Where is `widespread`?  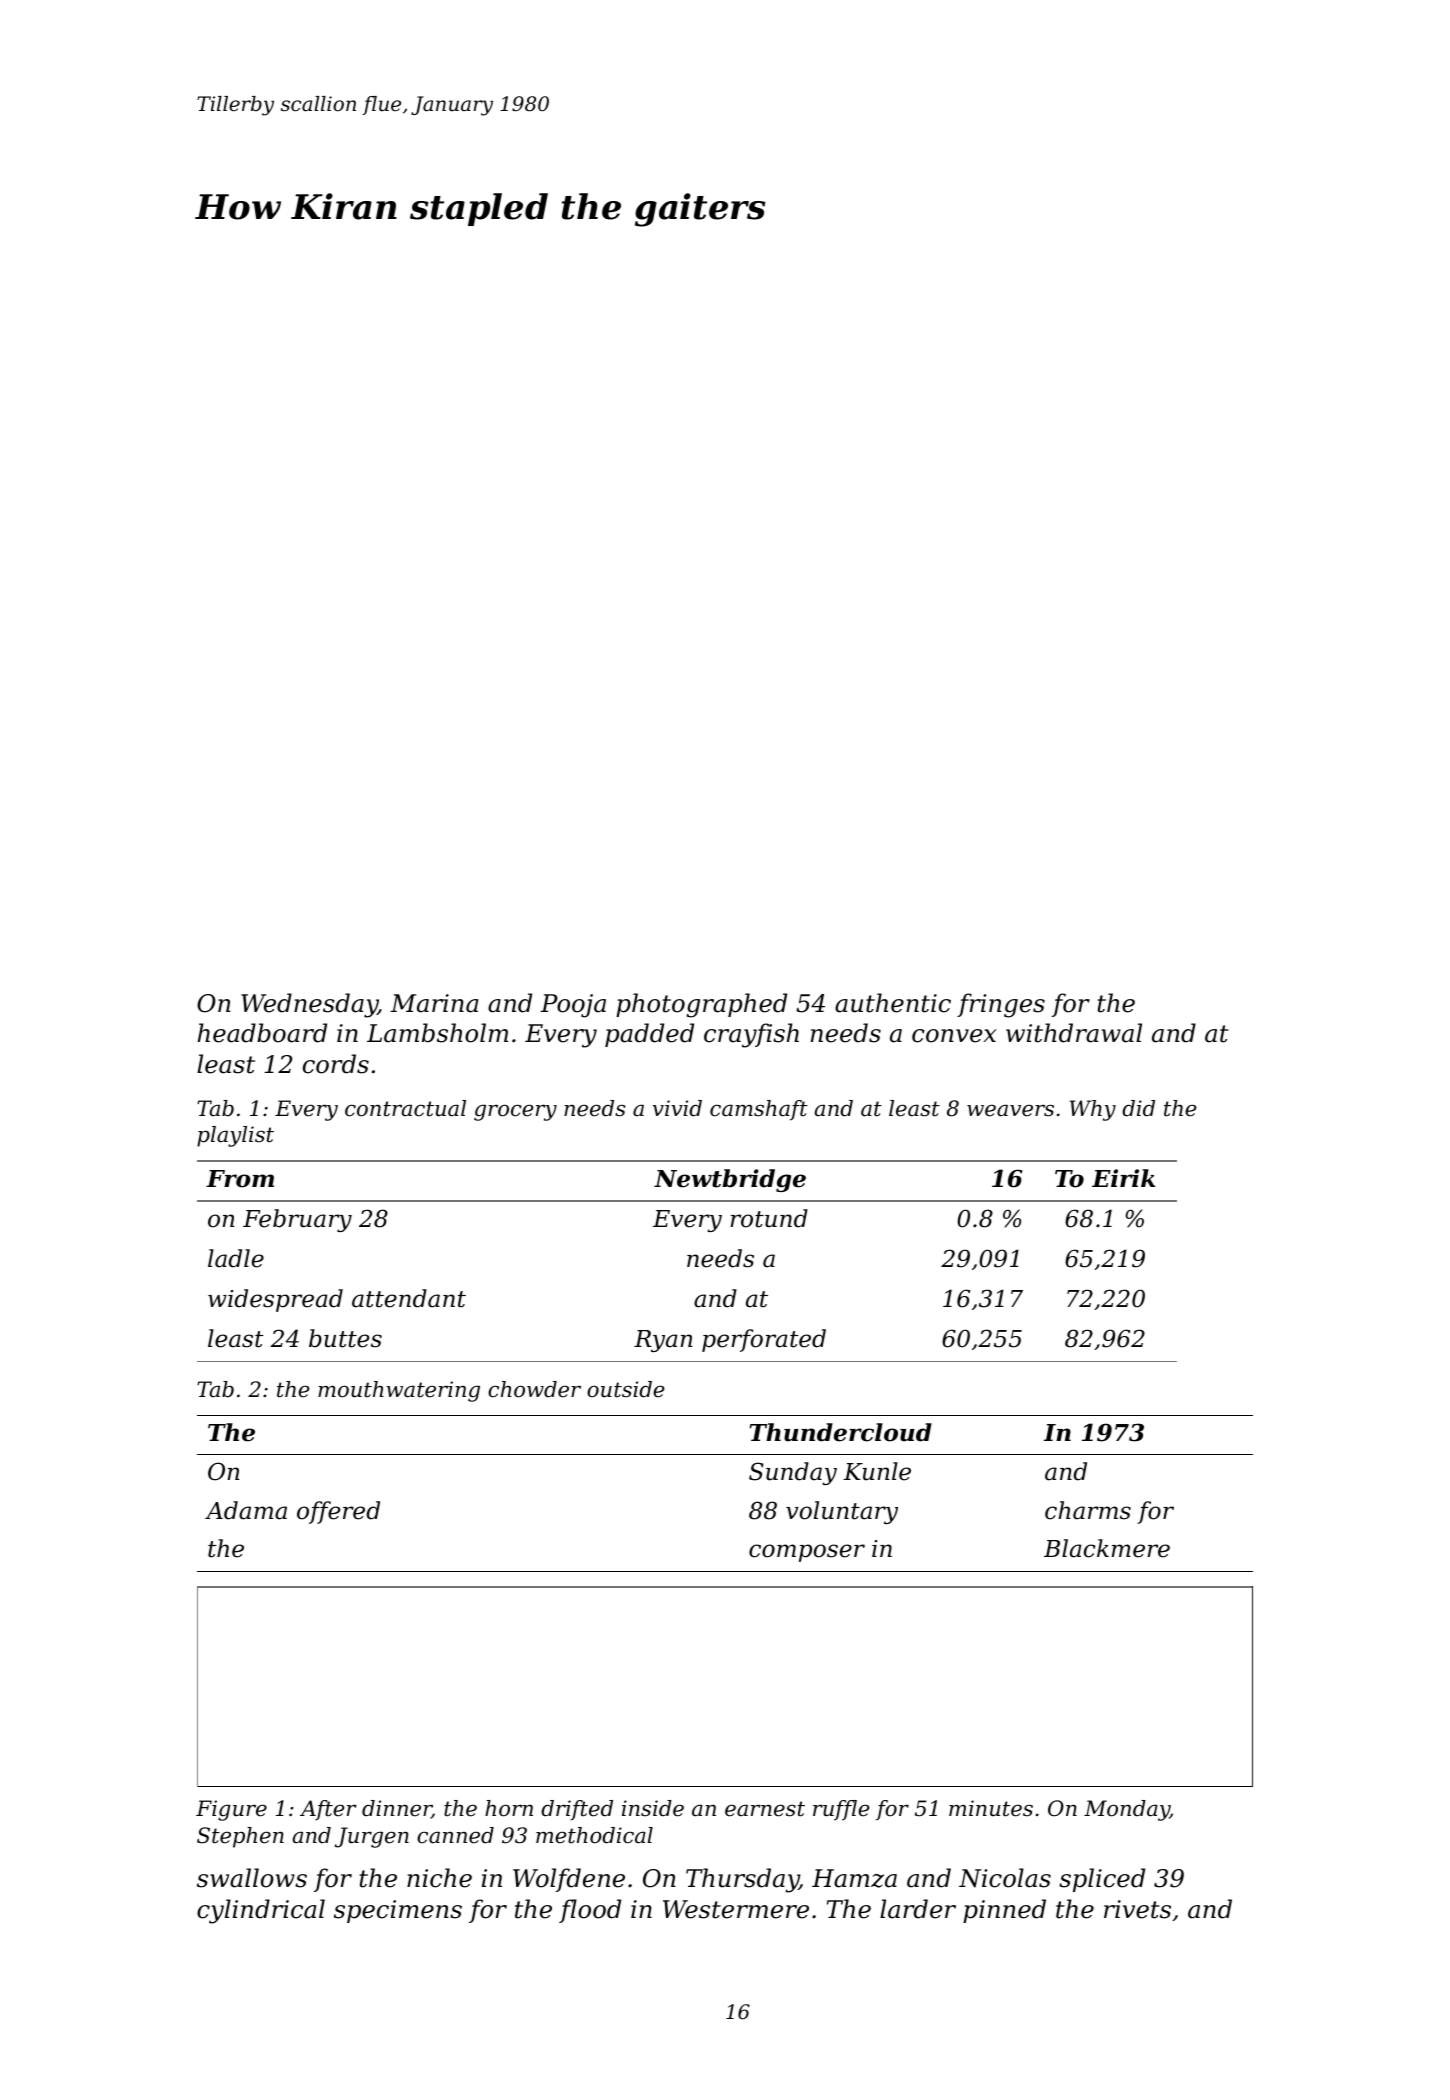 widespread is located at coordinates (275, 1300).
